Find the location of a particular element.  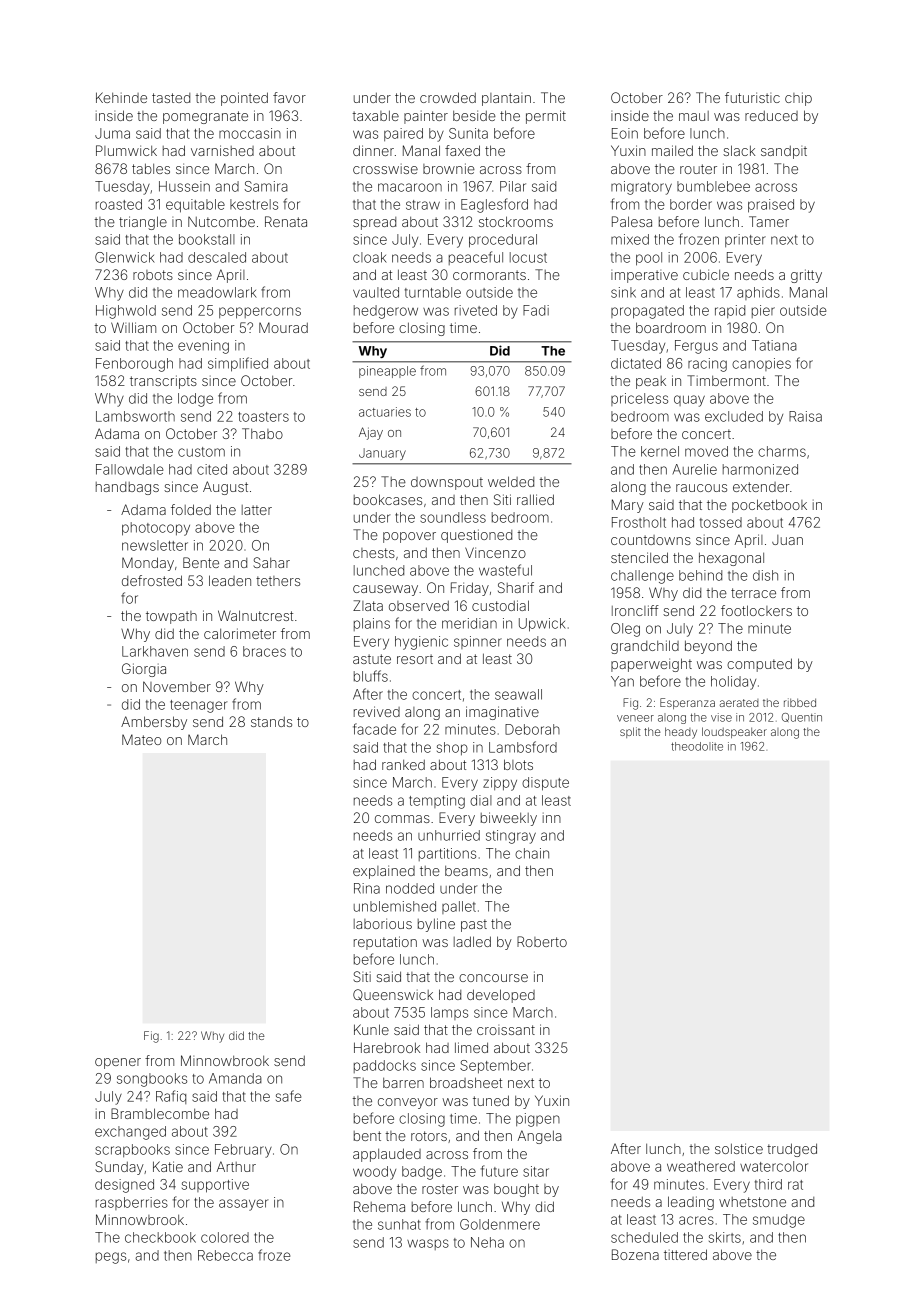

opener is located at coordinates (118, 1063).
